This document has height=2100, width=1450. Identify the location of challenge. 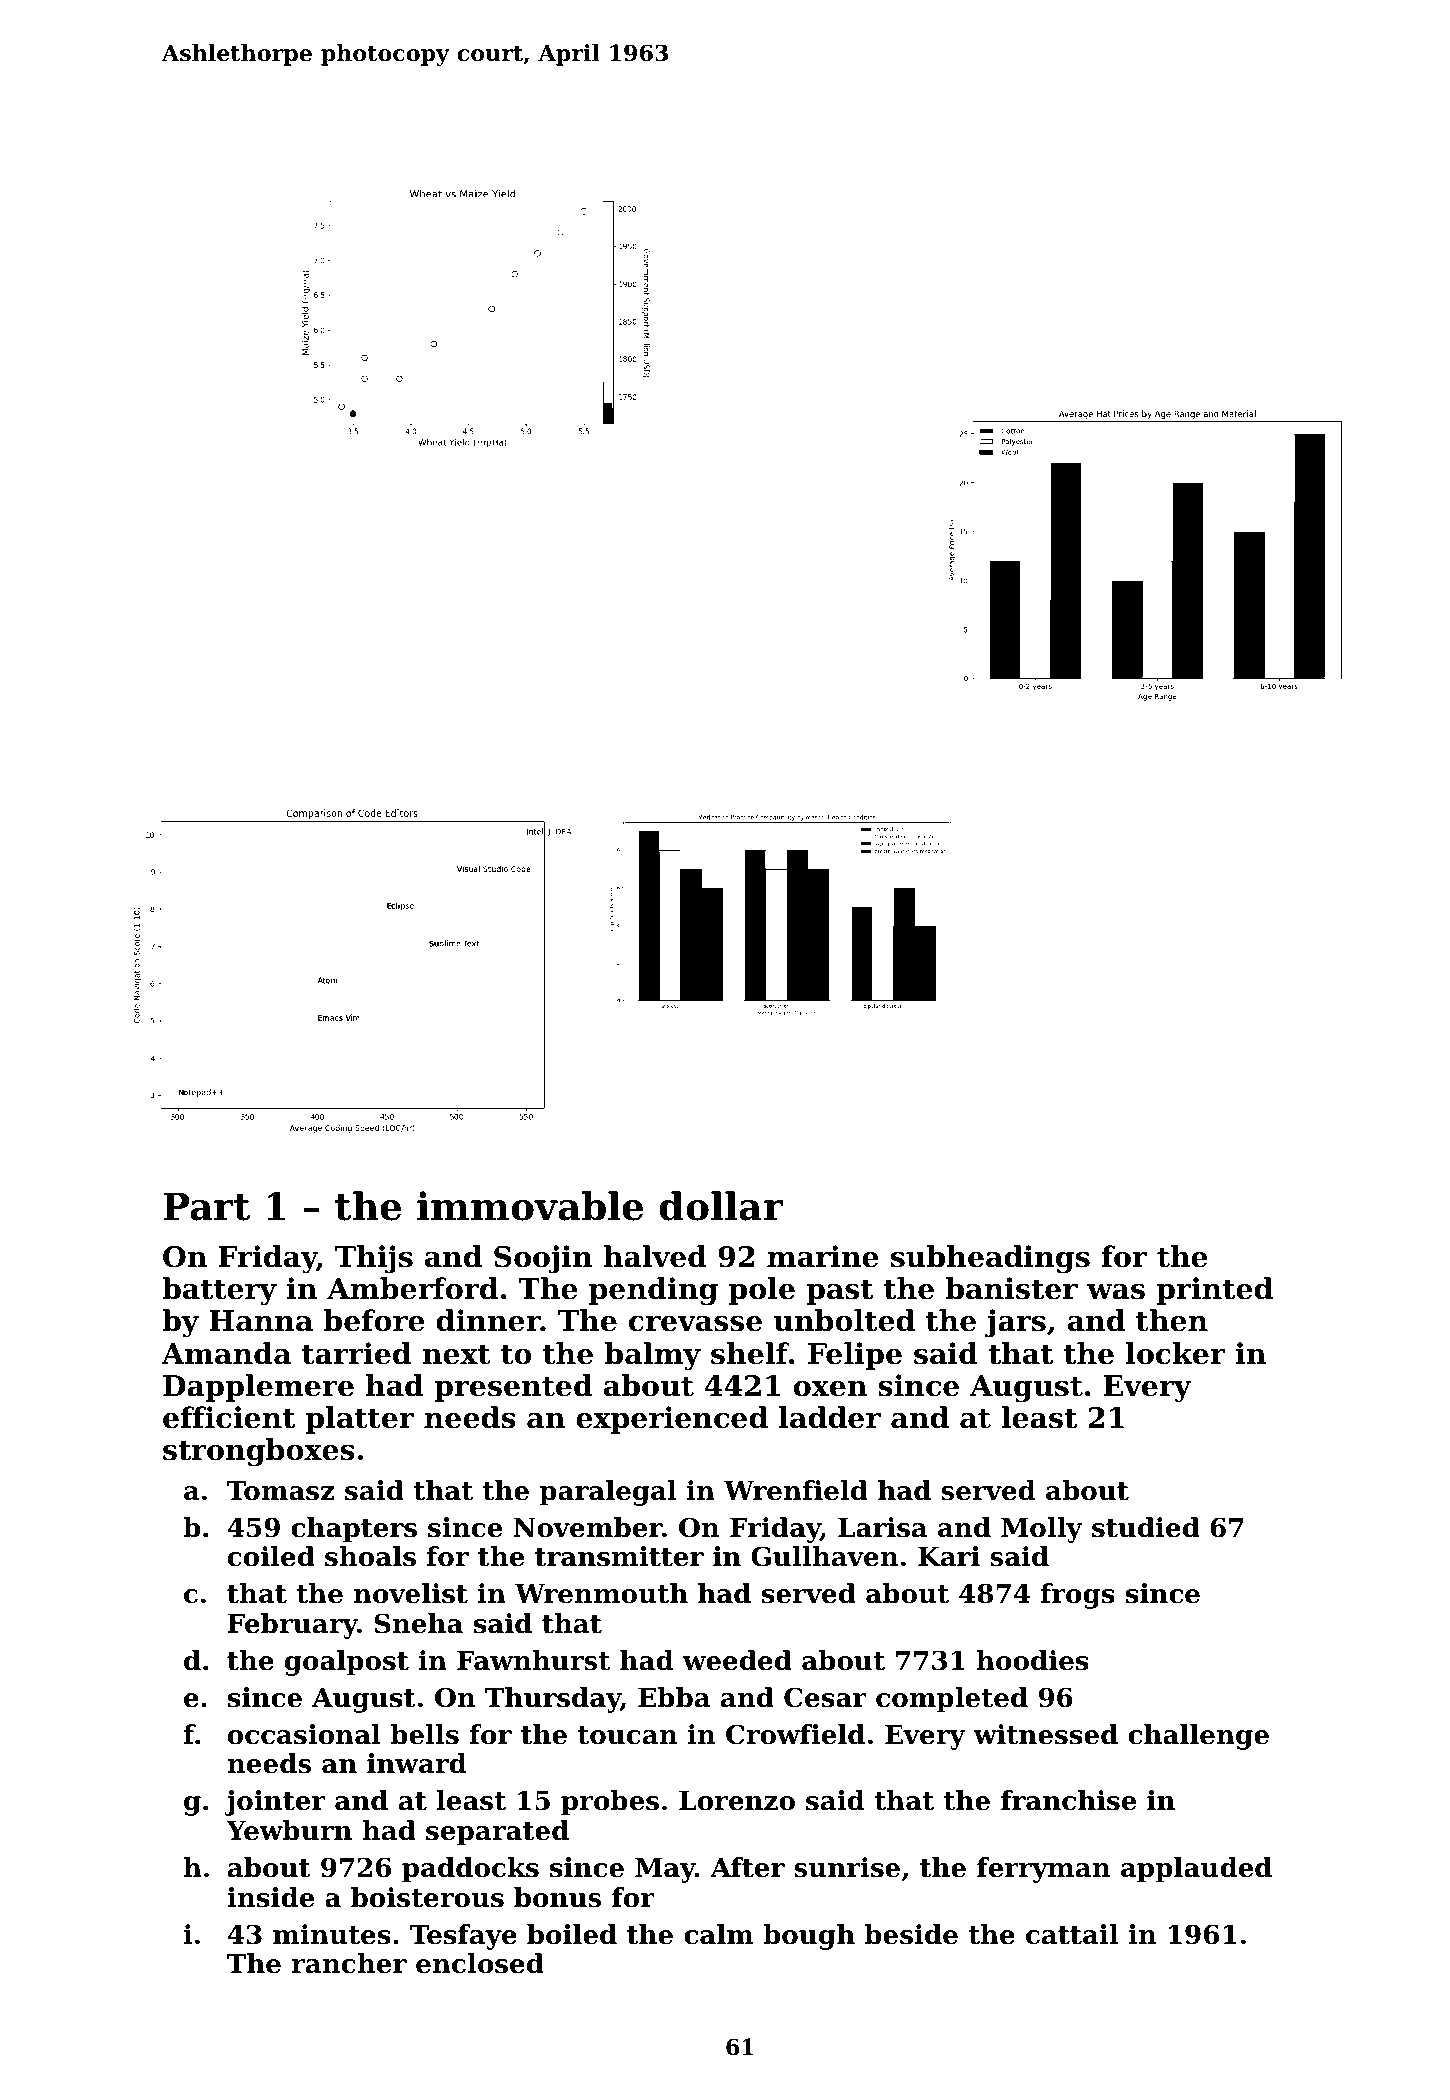
(1198, 1737).
